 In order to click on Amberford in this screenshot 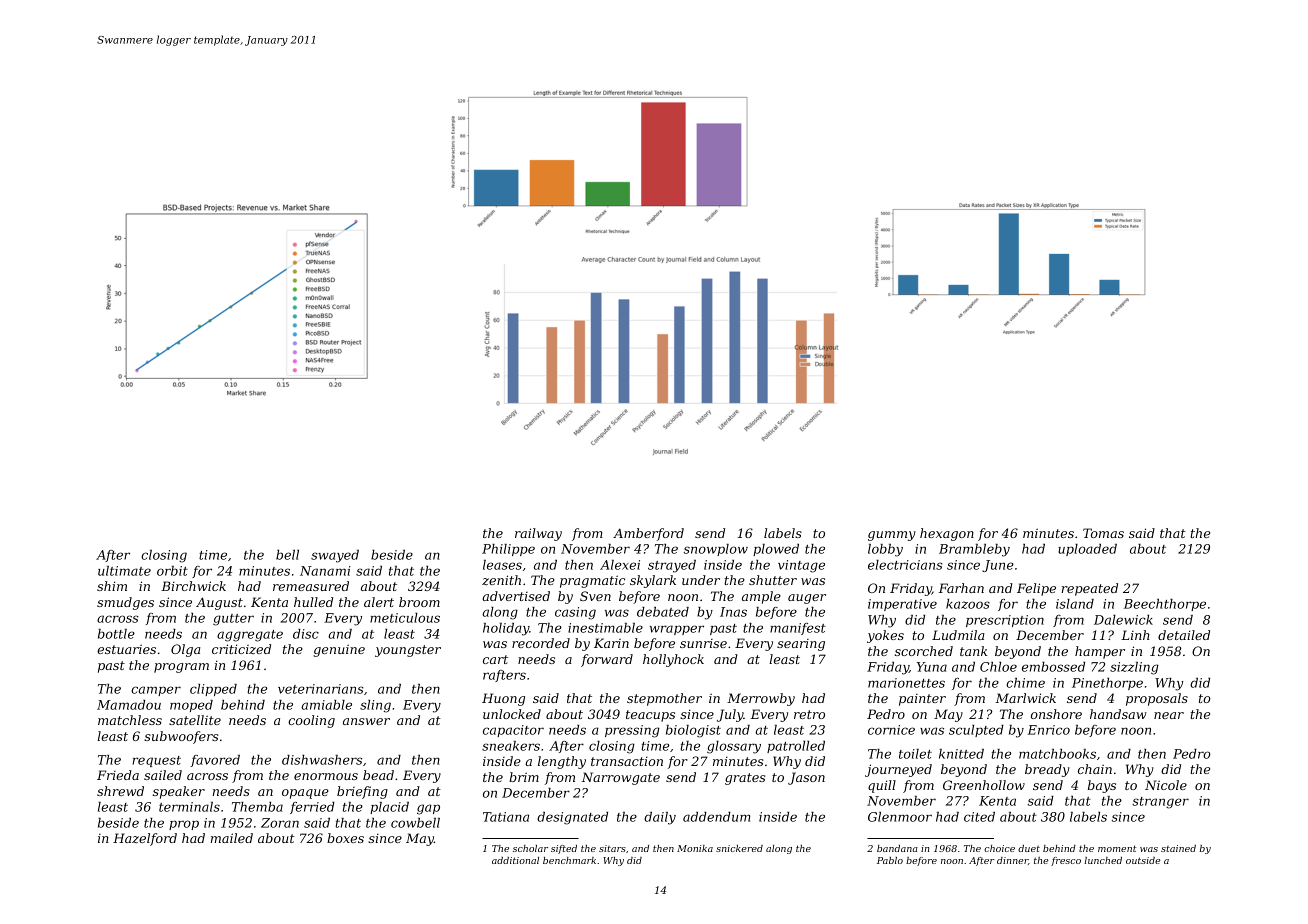, I will do `click(648, 534)`.
